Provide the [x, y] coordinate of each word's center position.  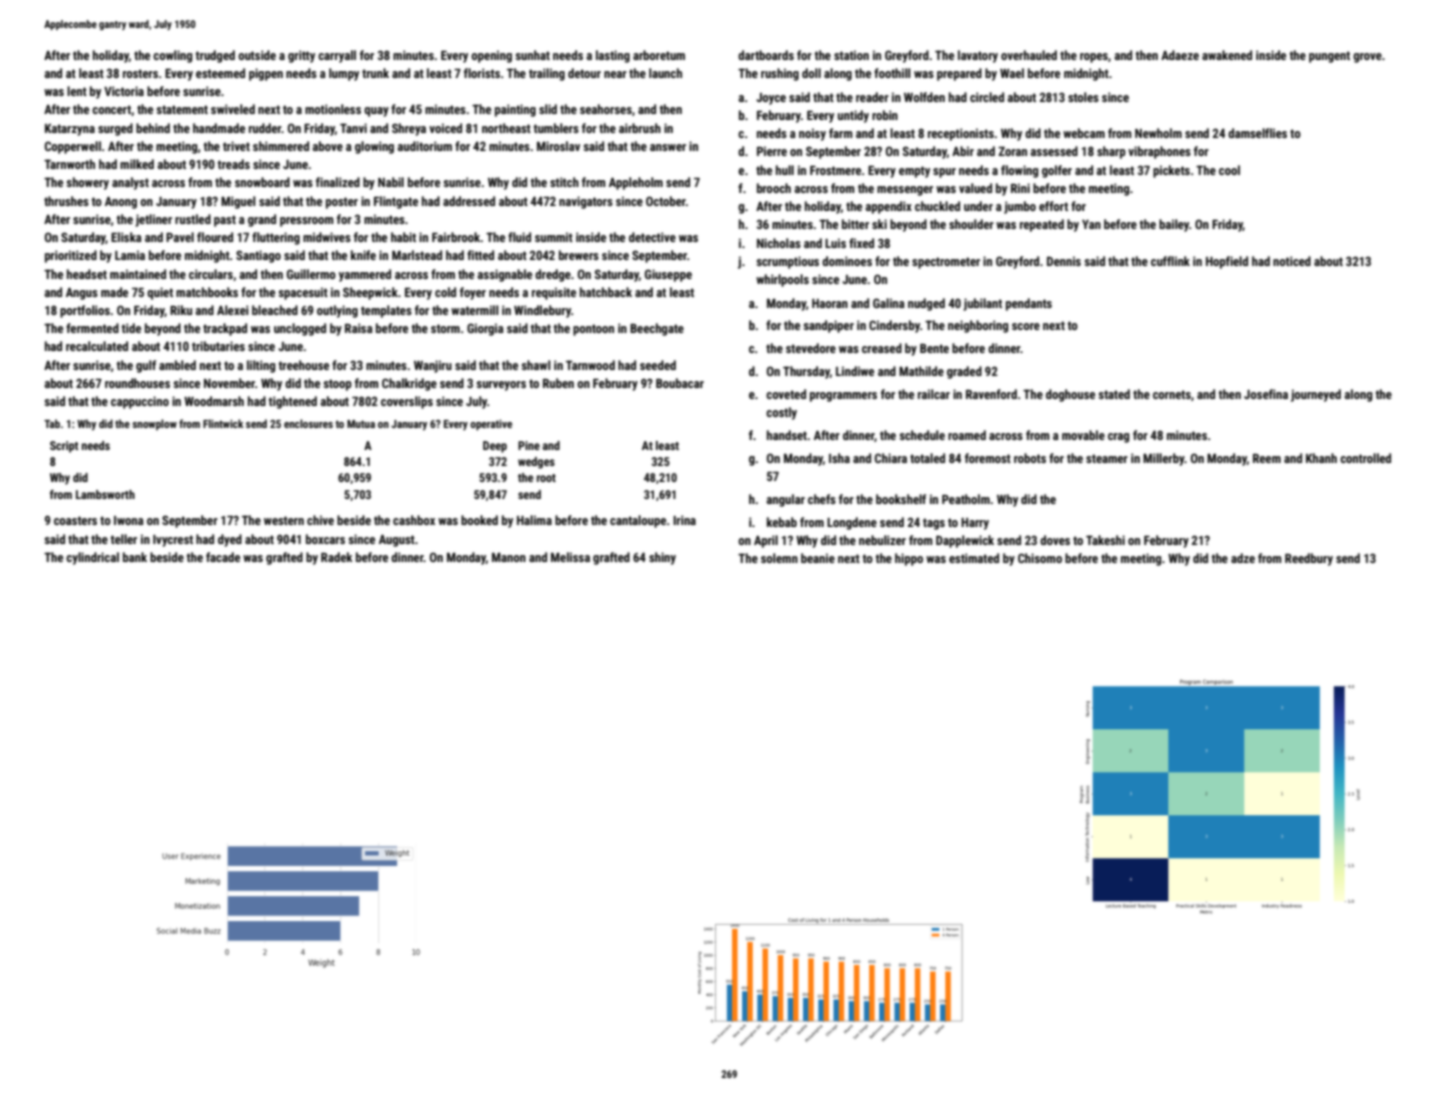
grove [1367, 58]
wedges [536, 463]
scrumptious [787, 262]
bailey [1174, 225]
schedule [922, 435]
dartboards [766, 55]
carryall [337, 56]
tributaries [218, 346]
